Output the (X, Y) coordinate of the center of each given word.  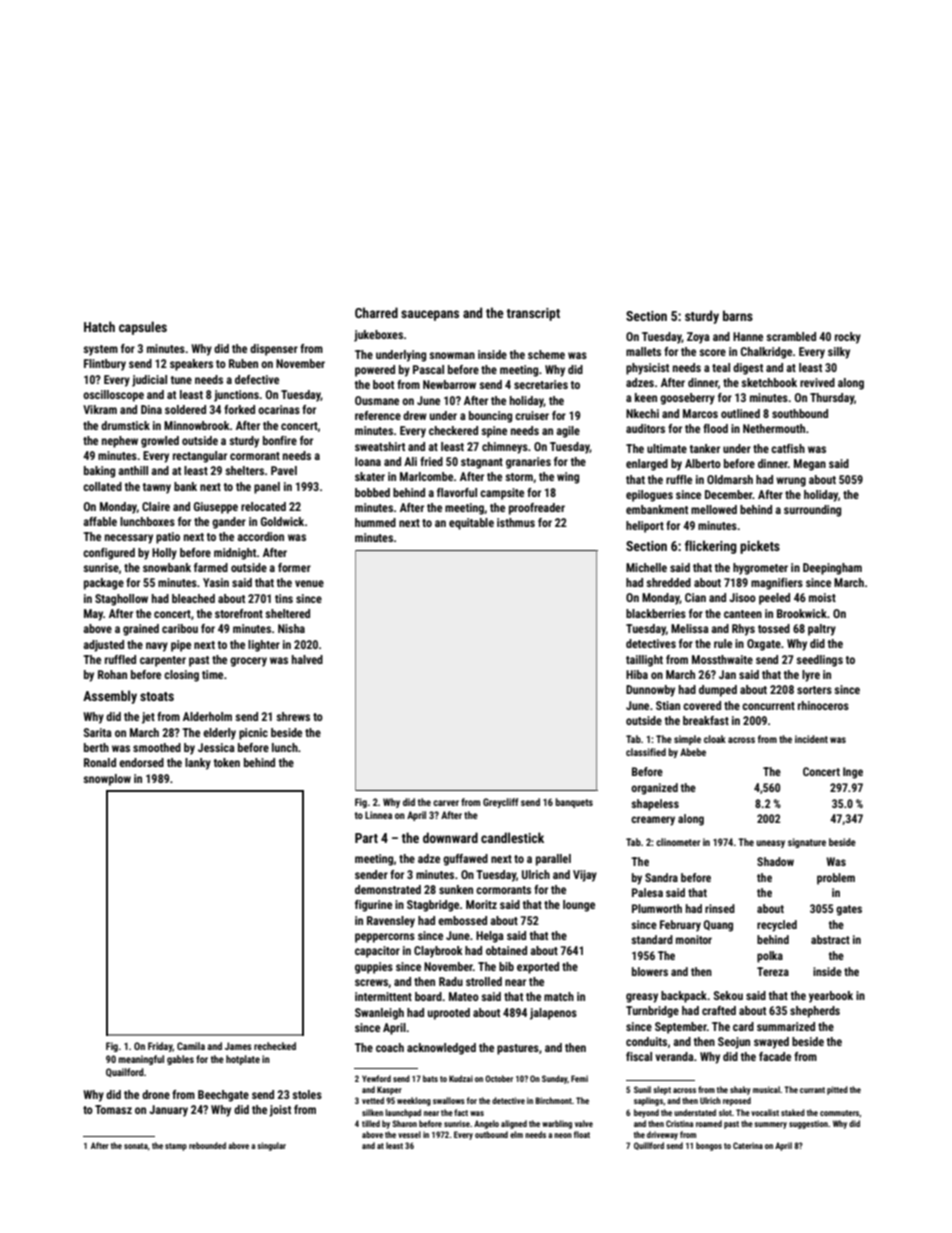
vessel (409, 1134)
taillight (644, 661)
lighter (264, 646)
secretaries (541, 384)
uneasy (770, 844)
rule (723, 643)
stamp (176, 1147)
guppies (374, 968)
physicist (647, 369)
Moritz (481, 904)
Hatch (99, 326)
